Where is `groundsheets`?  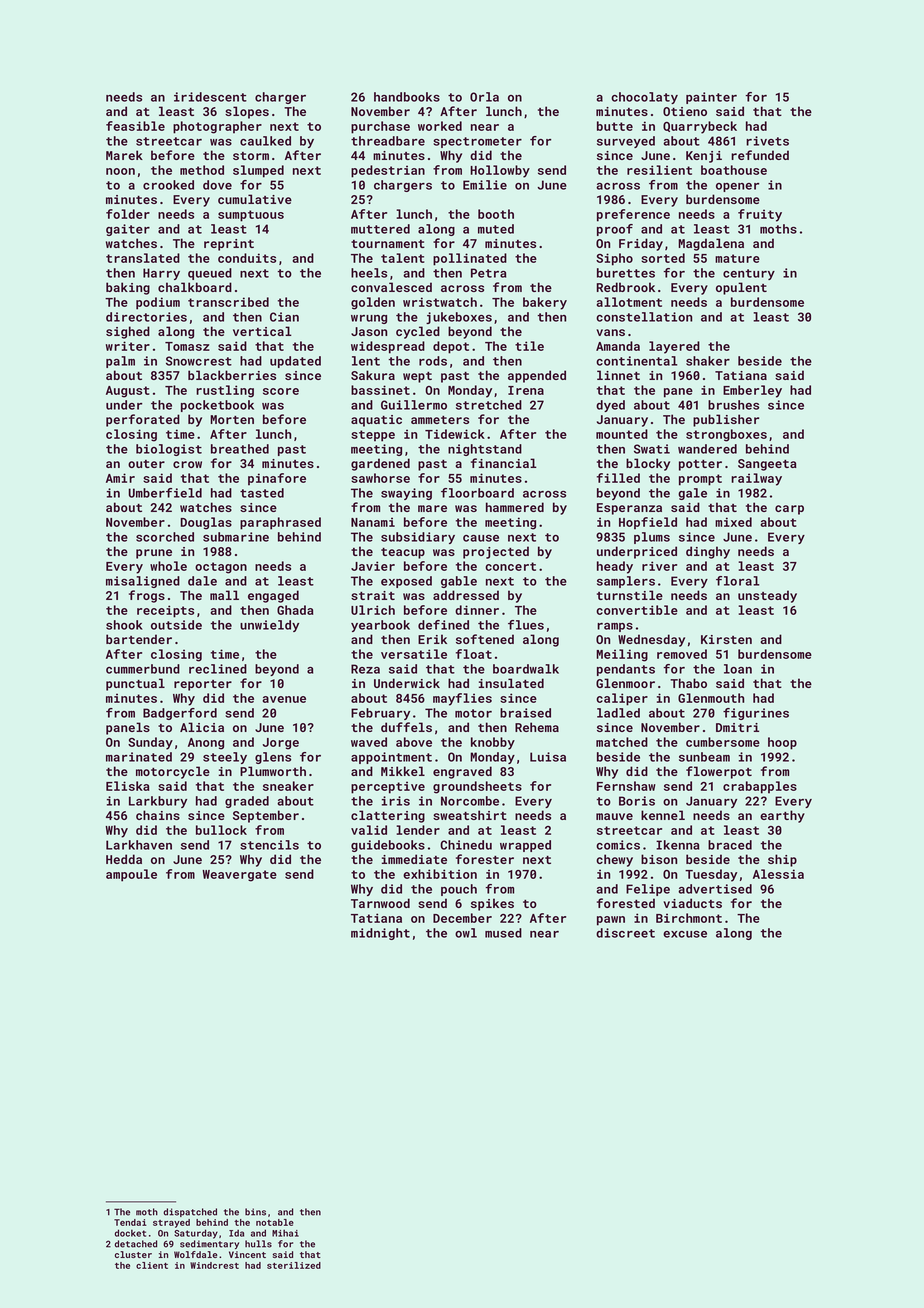
groundsheets is located at coordinates (477, 787).
